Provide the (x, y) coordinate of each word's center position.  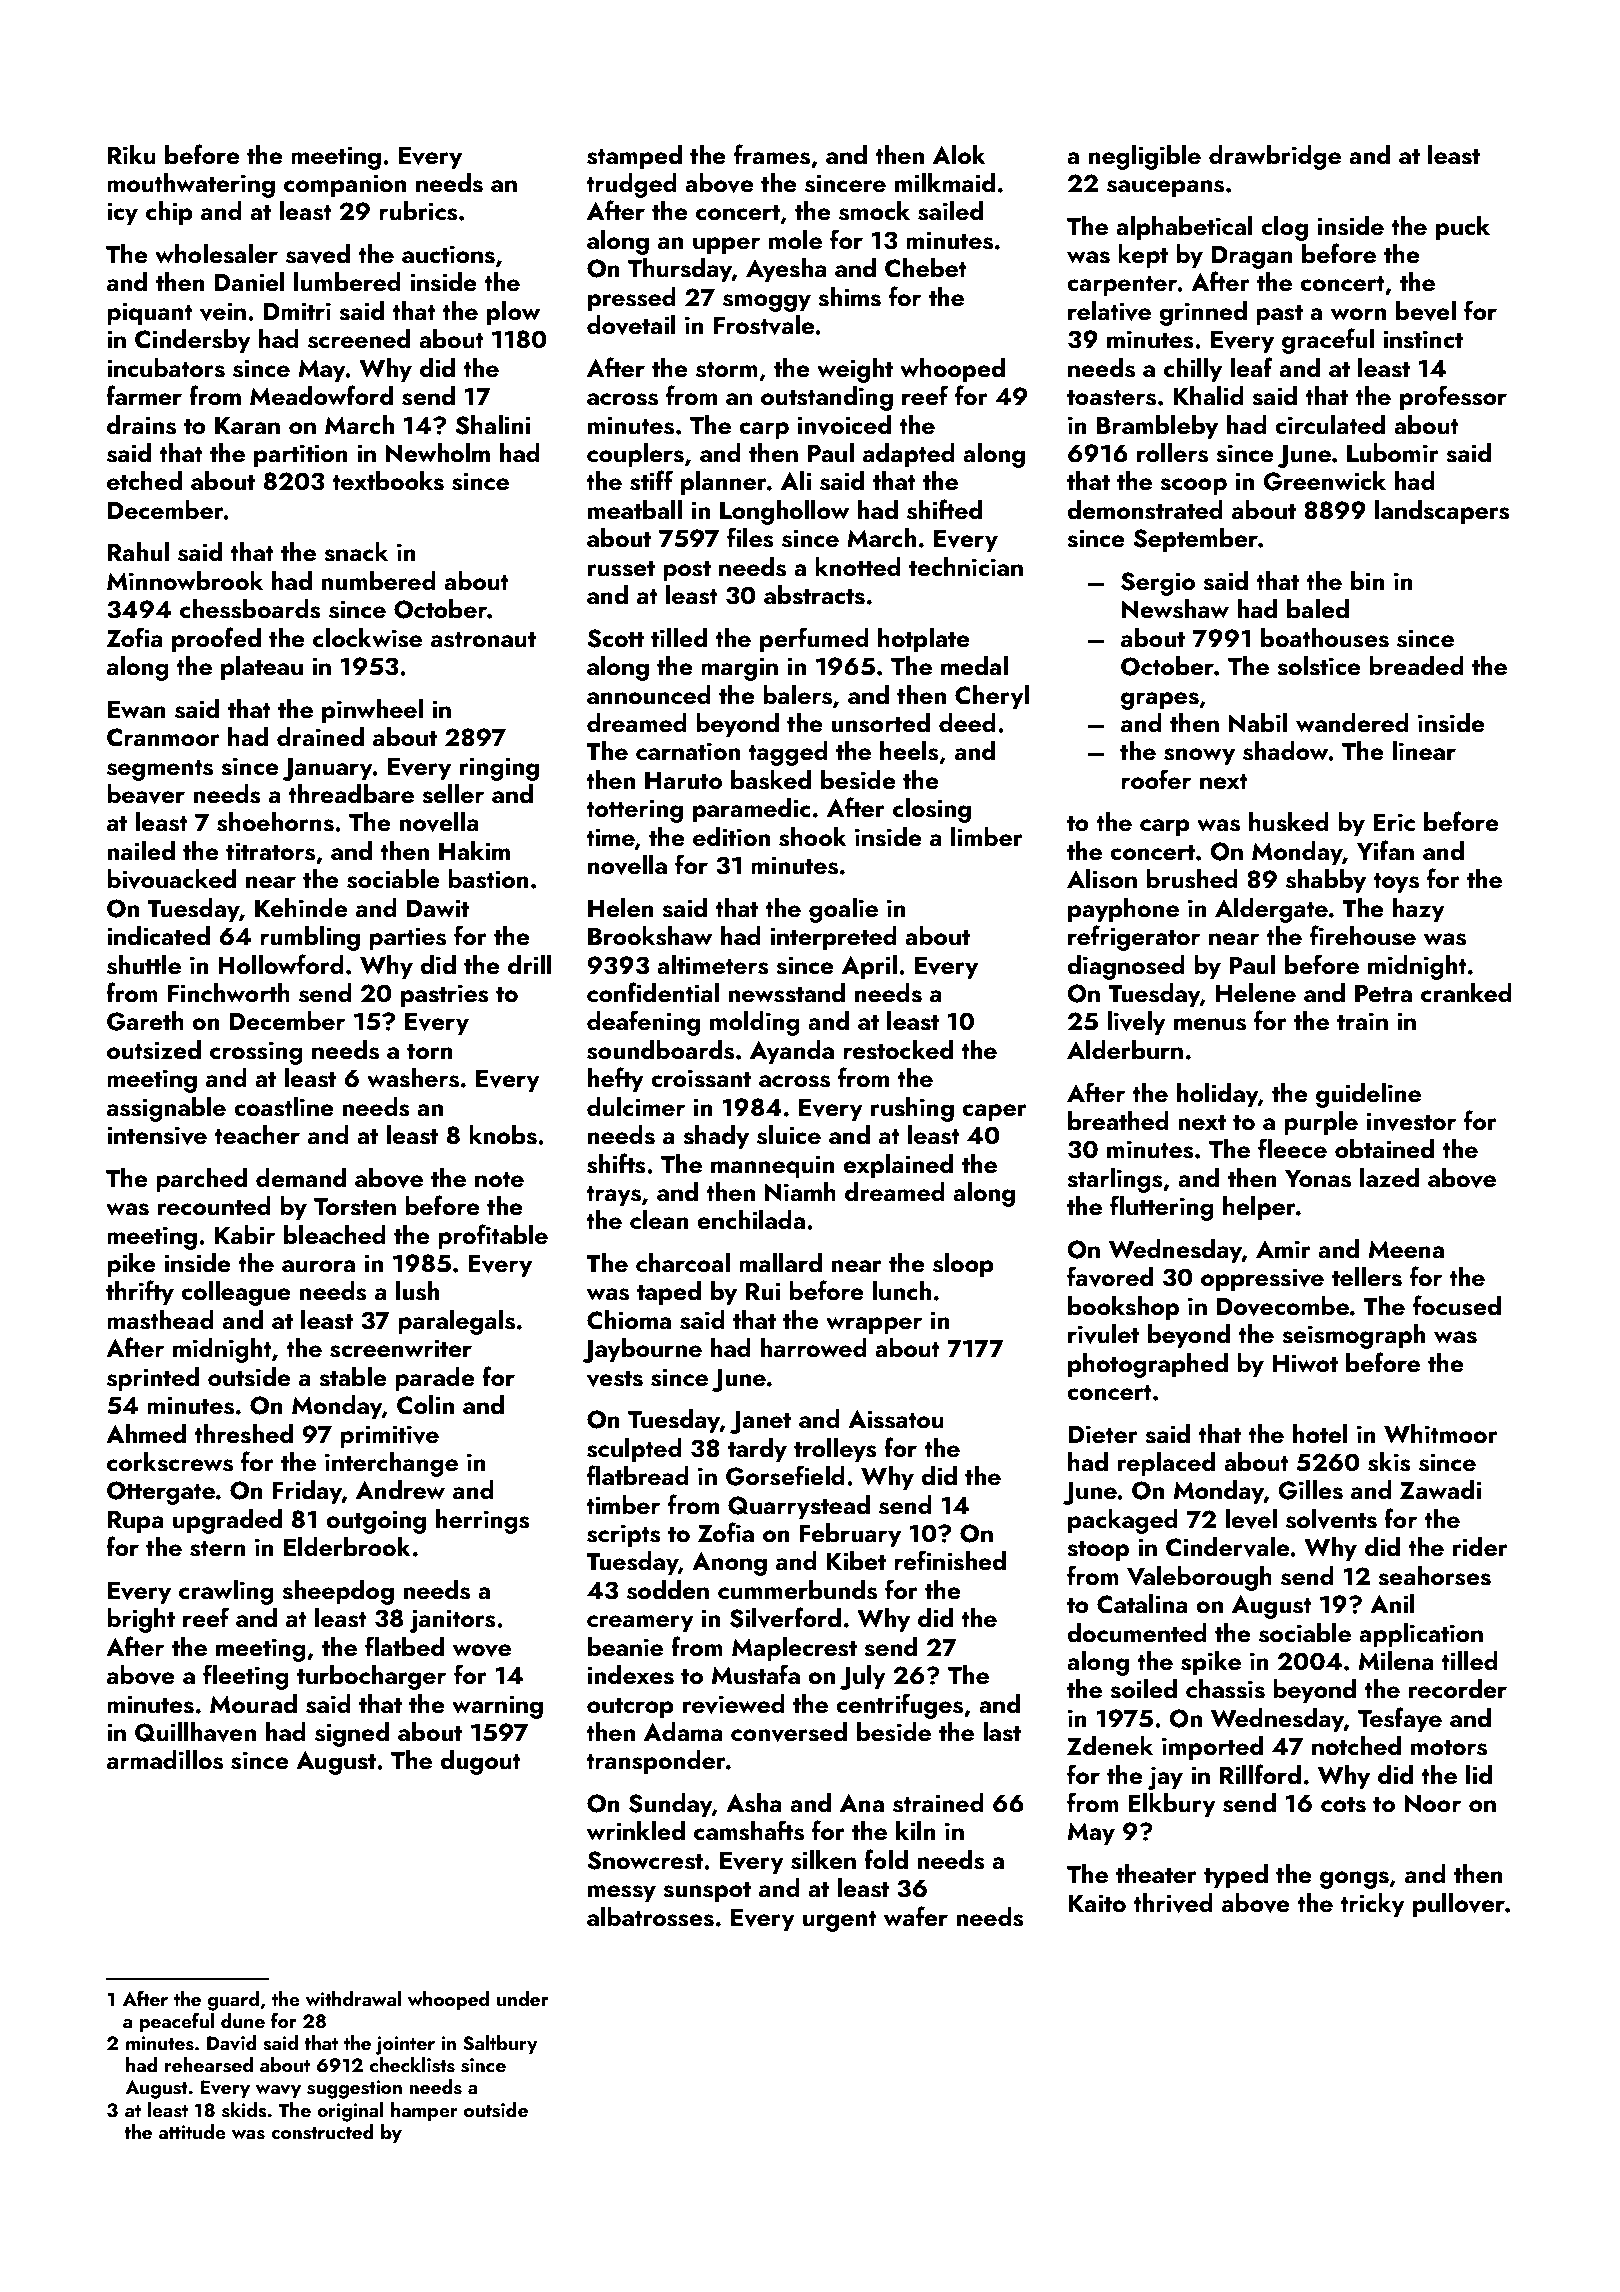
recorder (1458, 1689)
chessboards (250, 609)
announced (649, 695)
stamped (634, 157)
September (1195, 540)
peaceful (176, 2022)
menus (1210, 1024)
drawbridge (1275, 157)
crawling (226, 1592)
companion (345, 186)
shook (813, 837)
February (850, 1535)
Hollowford (281, 964)
